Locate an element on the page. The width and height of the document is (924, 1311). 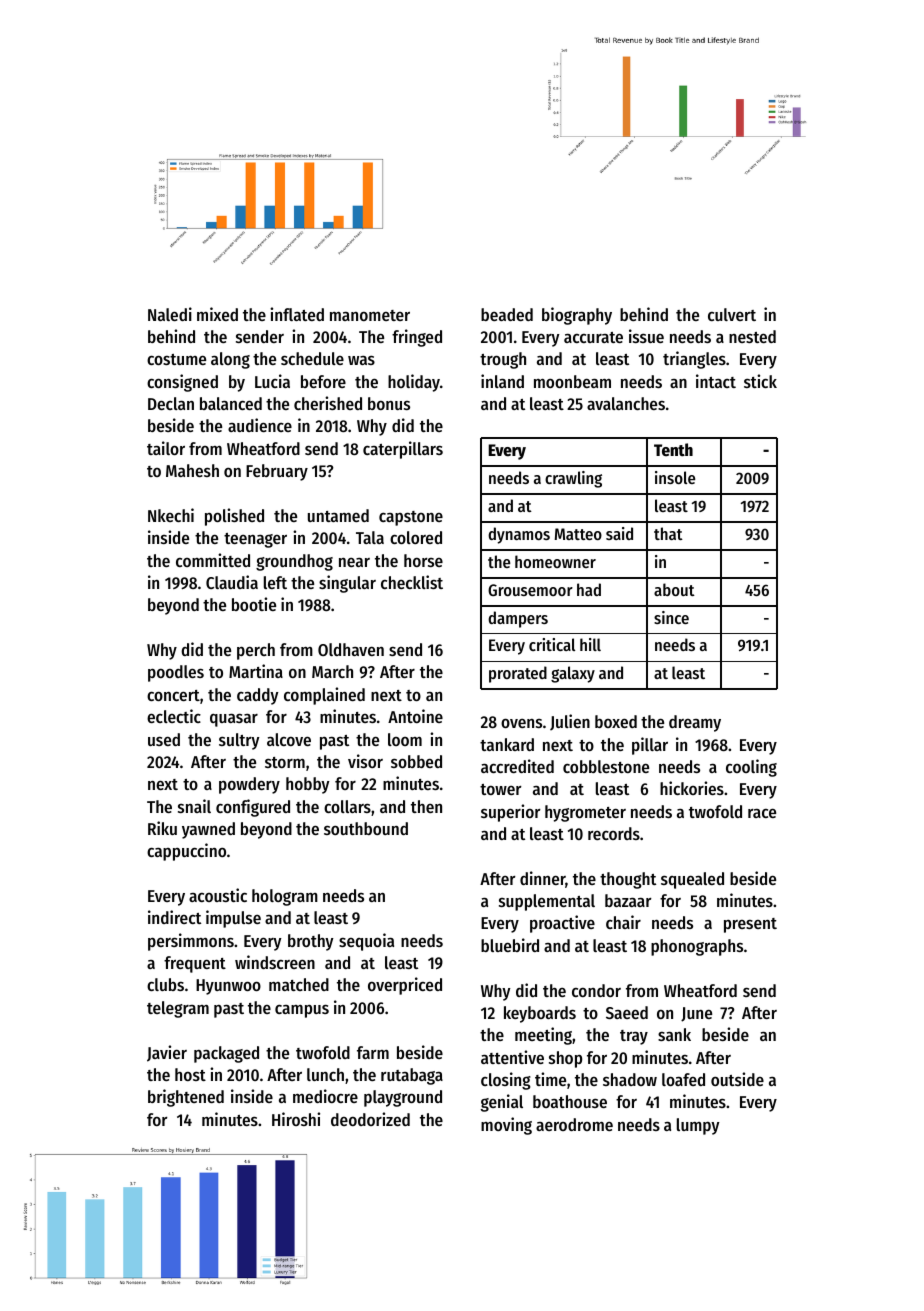
keyboards is located at coordinates (540, 1014).
